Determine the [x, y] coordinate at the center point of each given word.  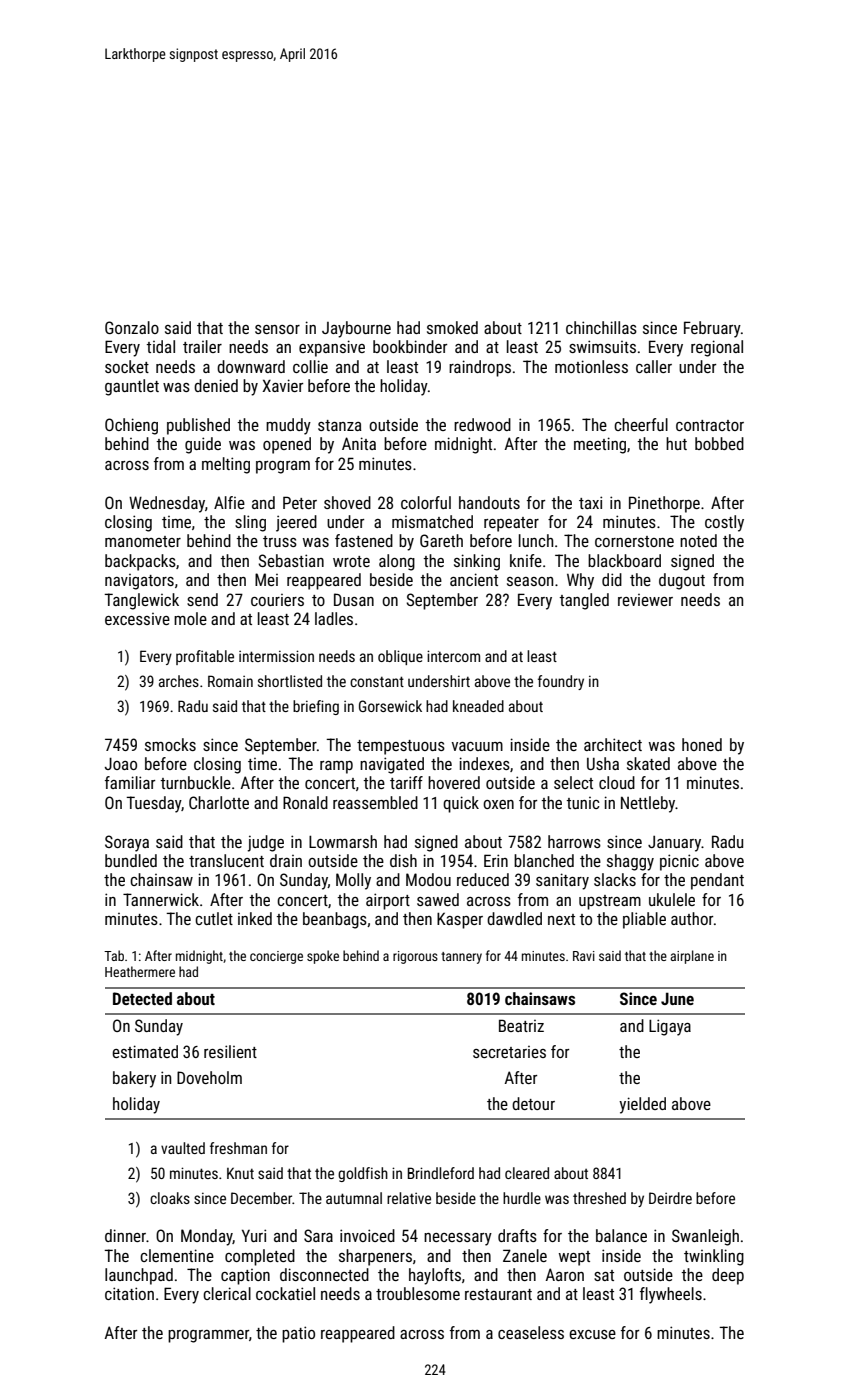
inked [255, 918]
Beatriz [521, 1025]
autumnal [354, 1198]
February [712, 329]
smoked [452, 327]
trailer [202, 346]
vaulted [183, 1148]
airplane [692, 957]
